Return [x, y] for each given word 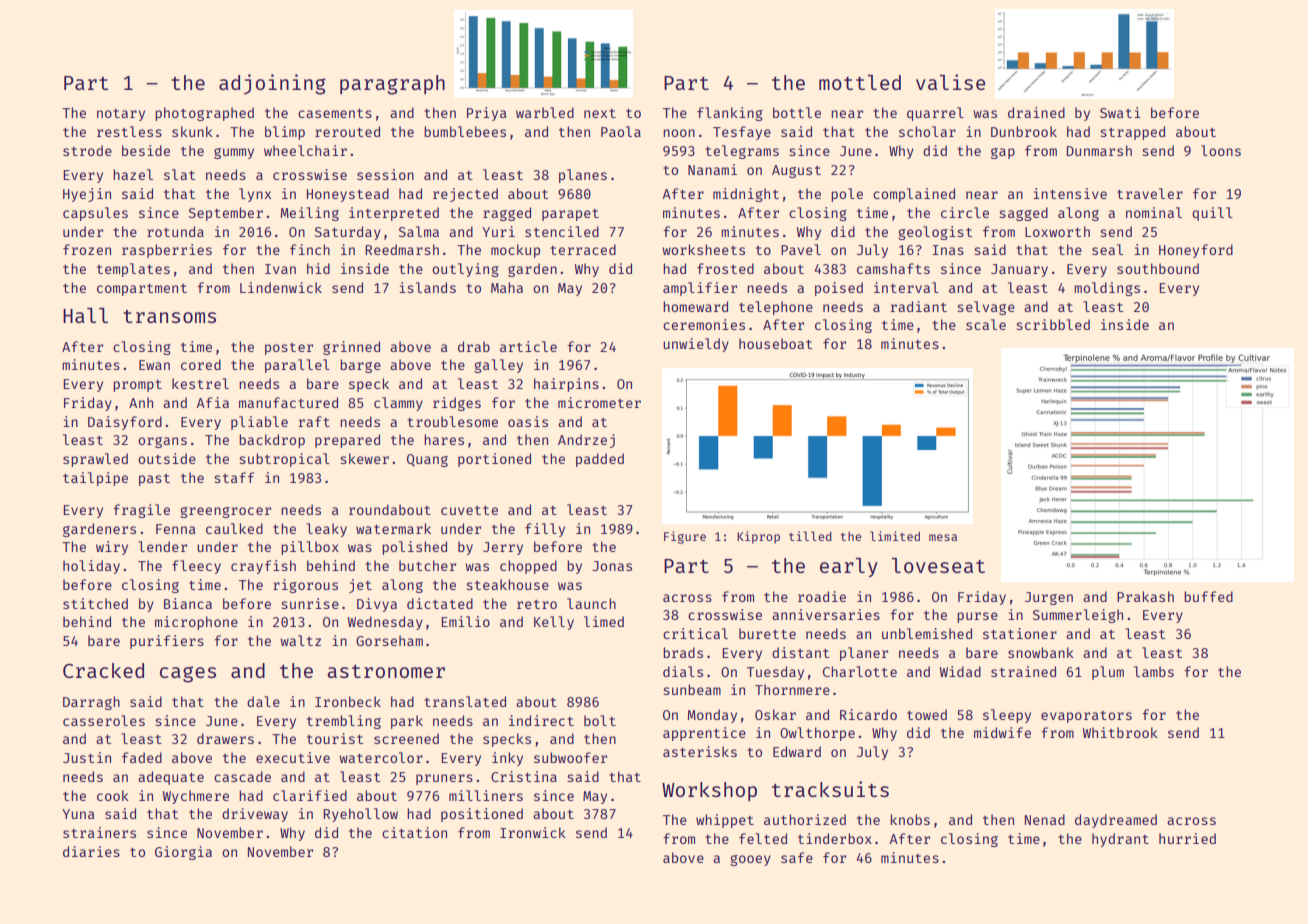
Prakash [1145, 596]
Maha [507, 287]
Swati [1120, 112]
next [600, 113]
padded [600, 460]
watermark [393, 528]
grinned [351, 348]
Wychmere [196, 797]
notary [121, 115]
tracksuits [830, 789]
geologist [935, 233]
